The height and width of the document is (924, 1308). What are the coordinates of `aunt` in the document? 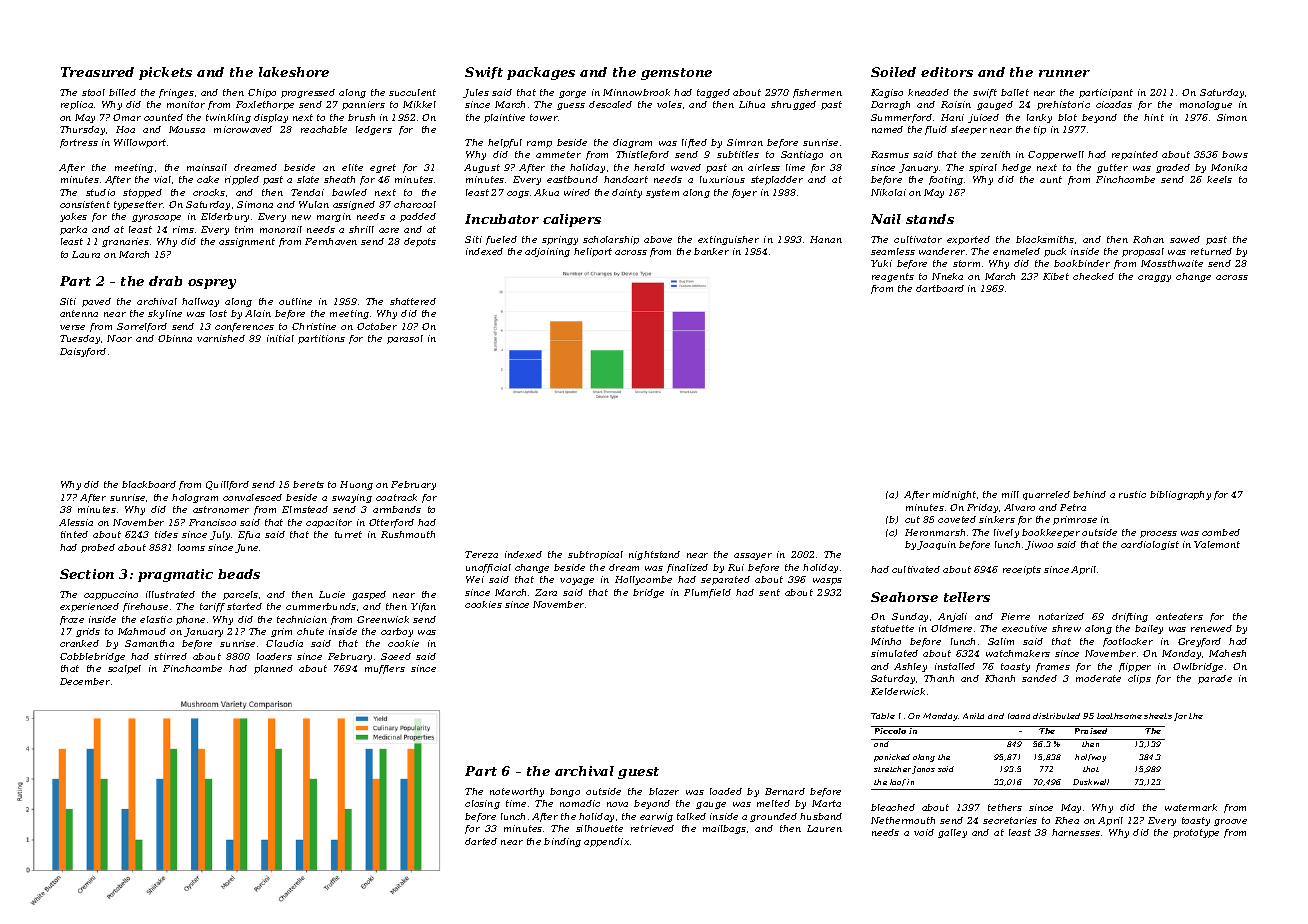 It's located at (1051, 179).
